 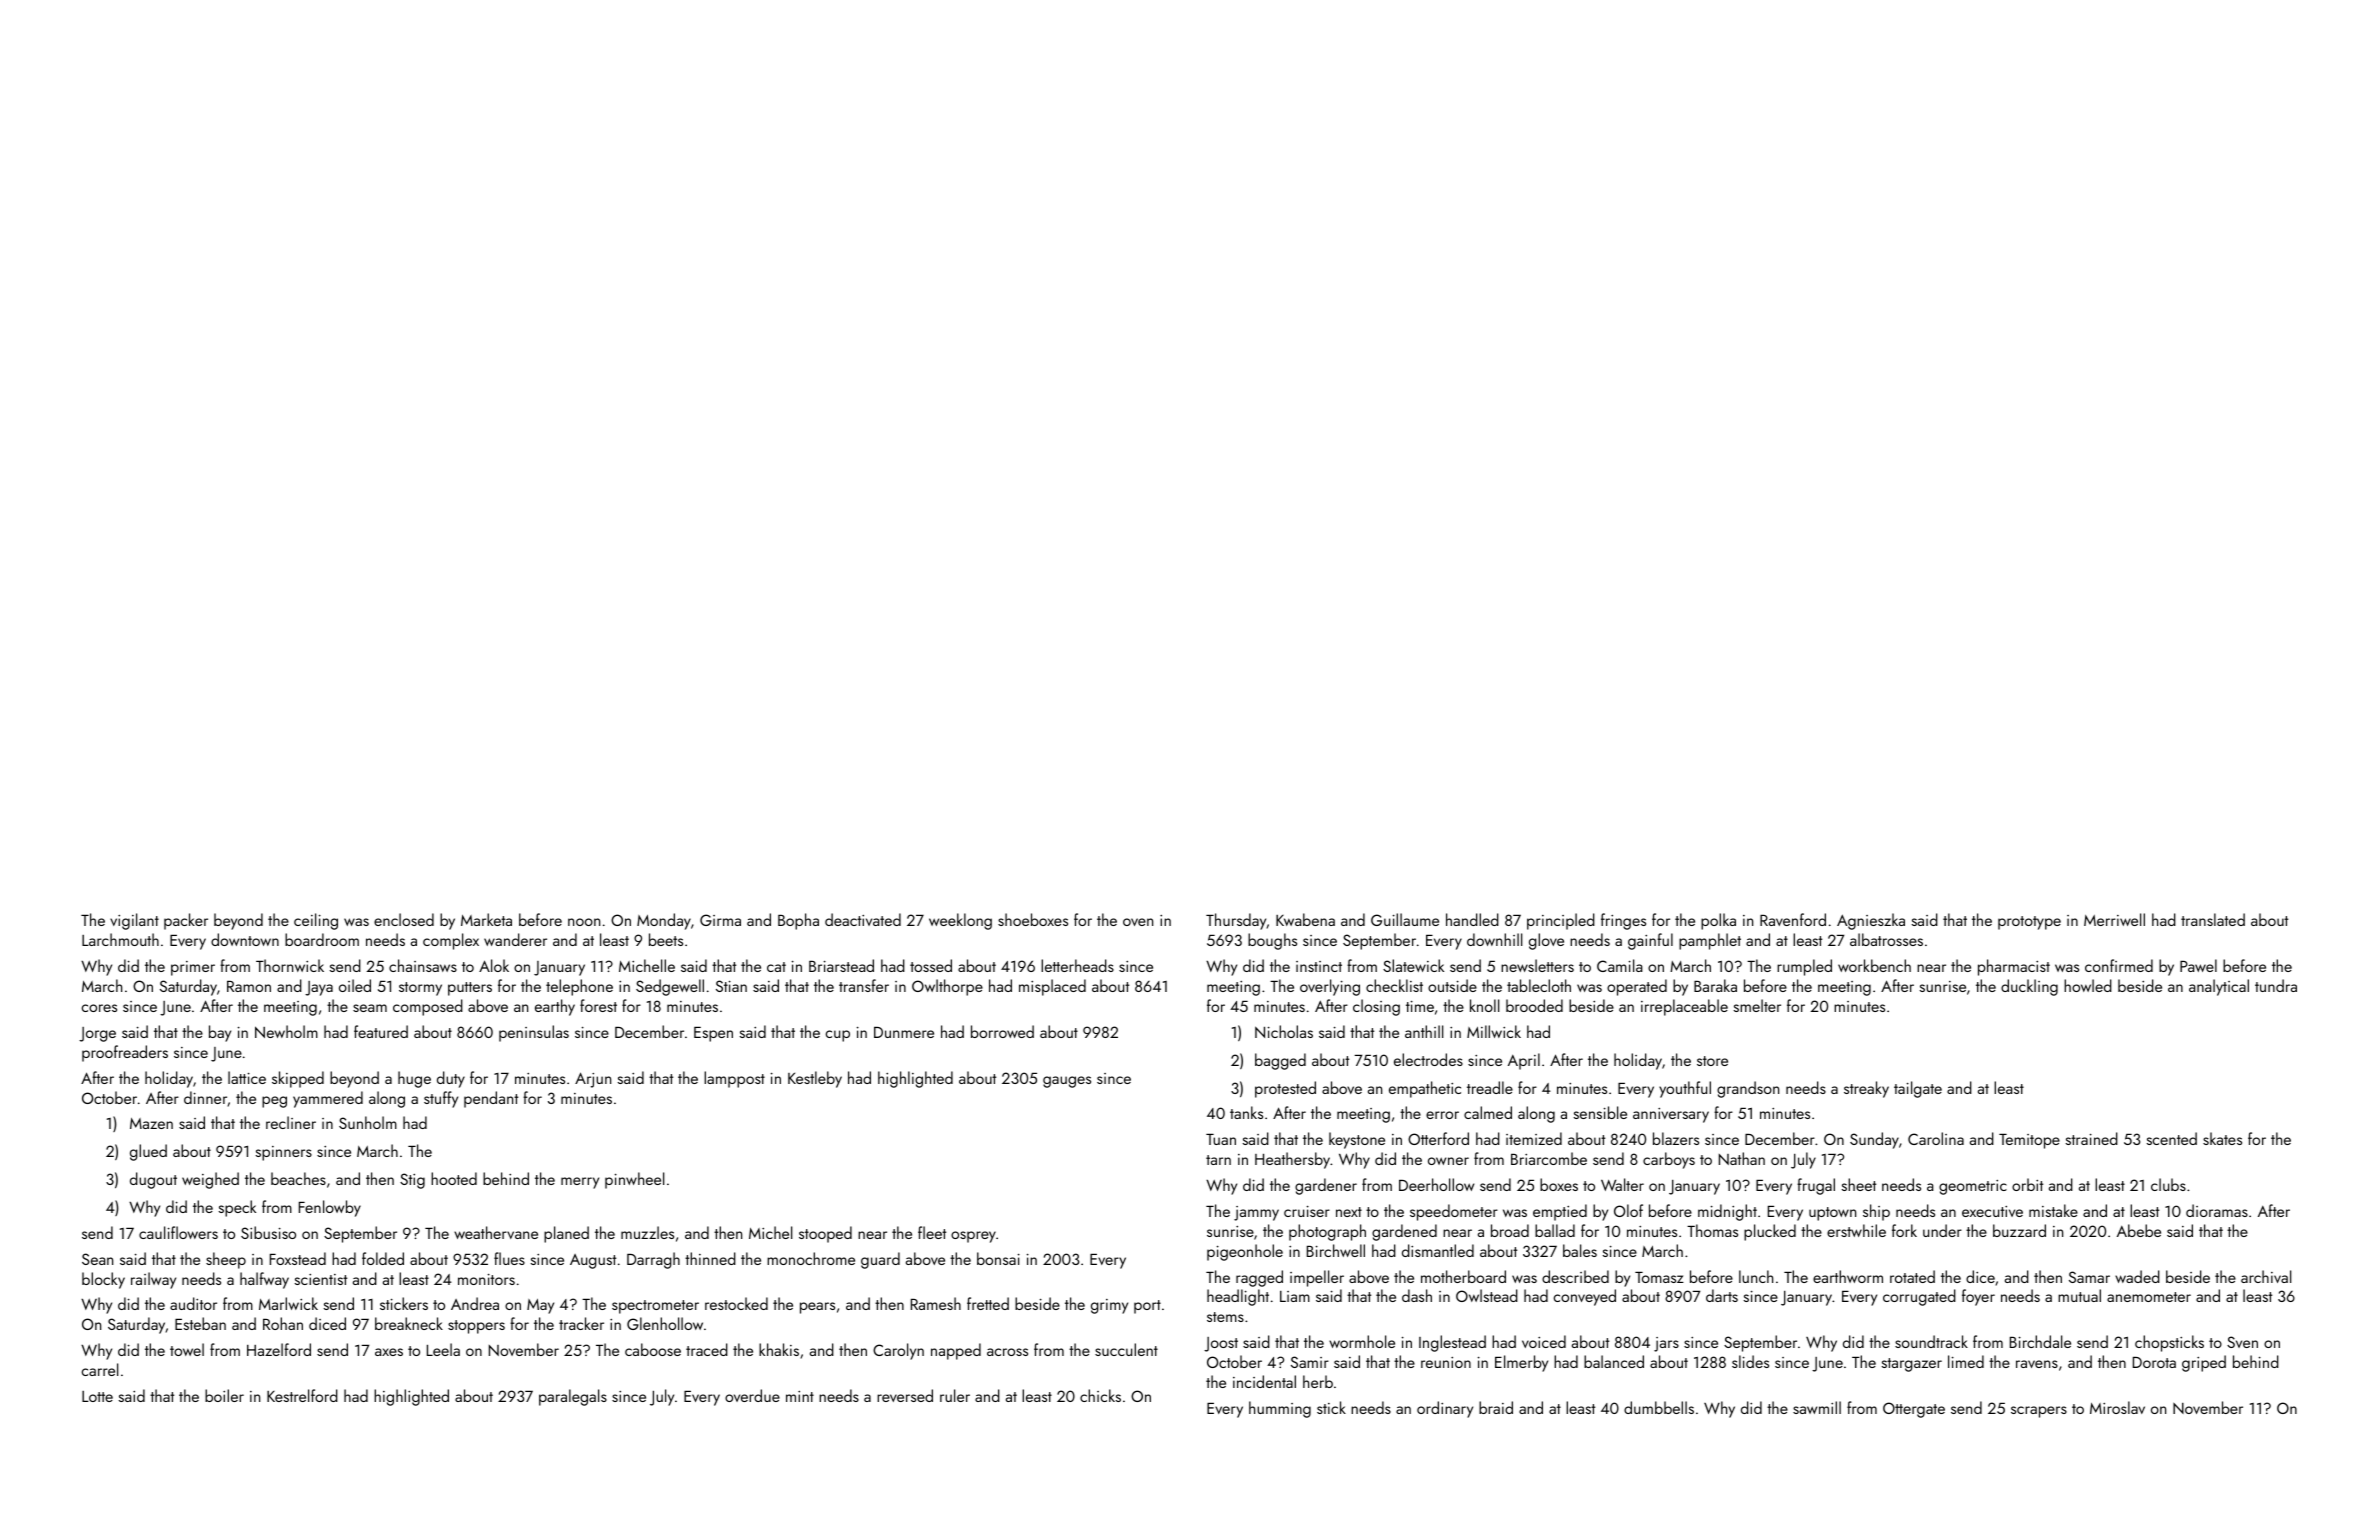 What do you see at coordinates (1757, 1005) in the page?
I see `smelter` at bounding box center [1757, 1005].
